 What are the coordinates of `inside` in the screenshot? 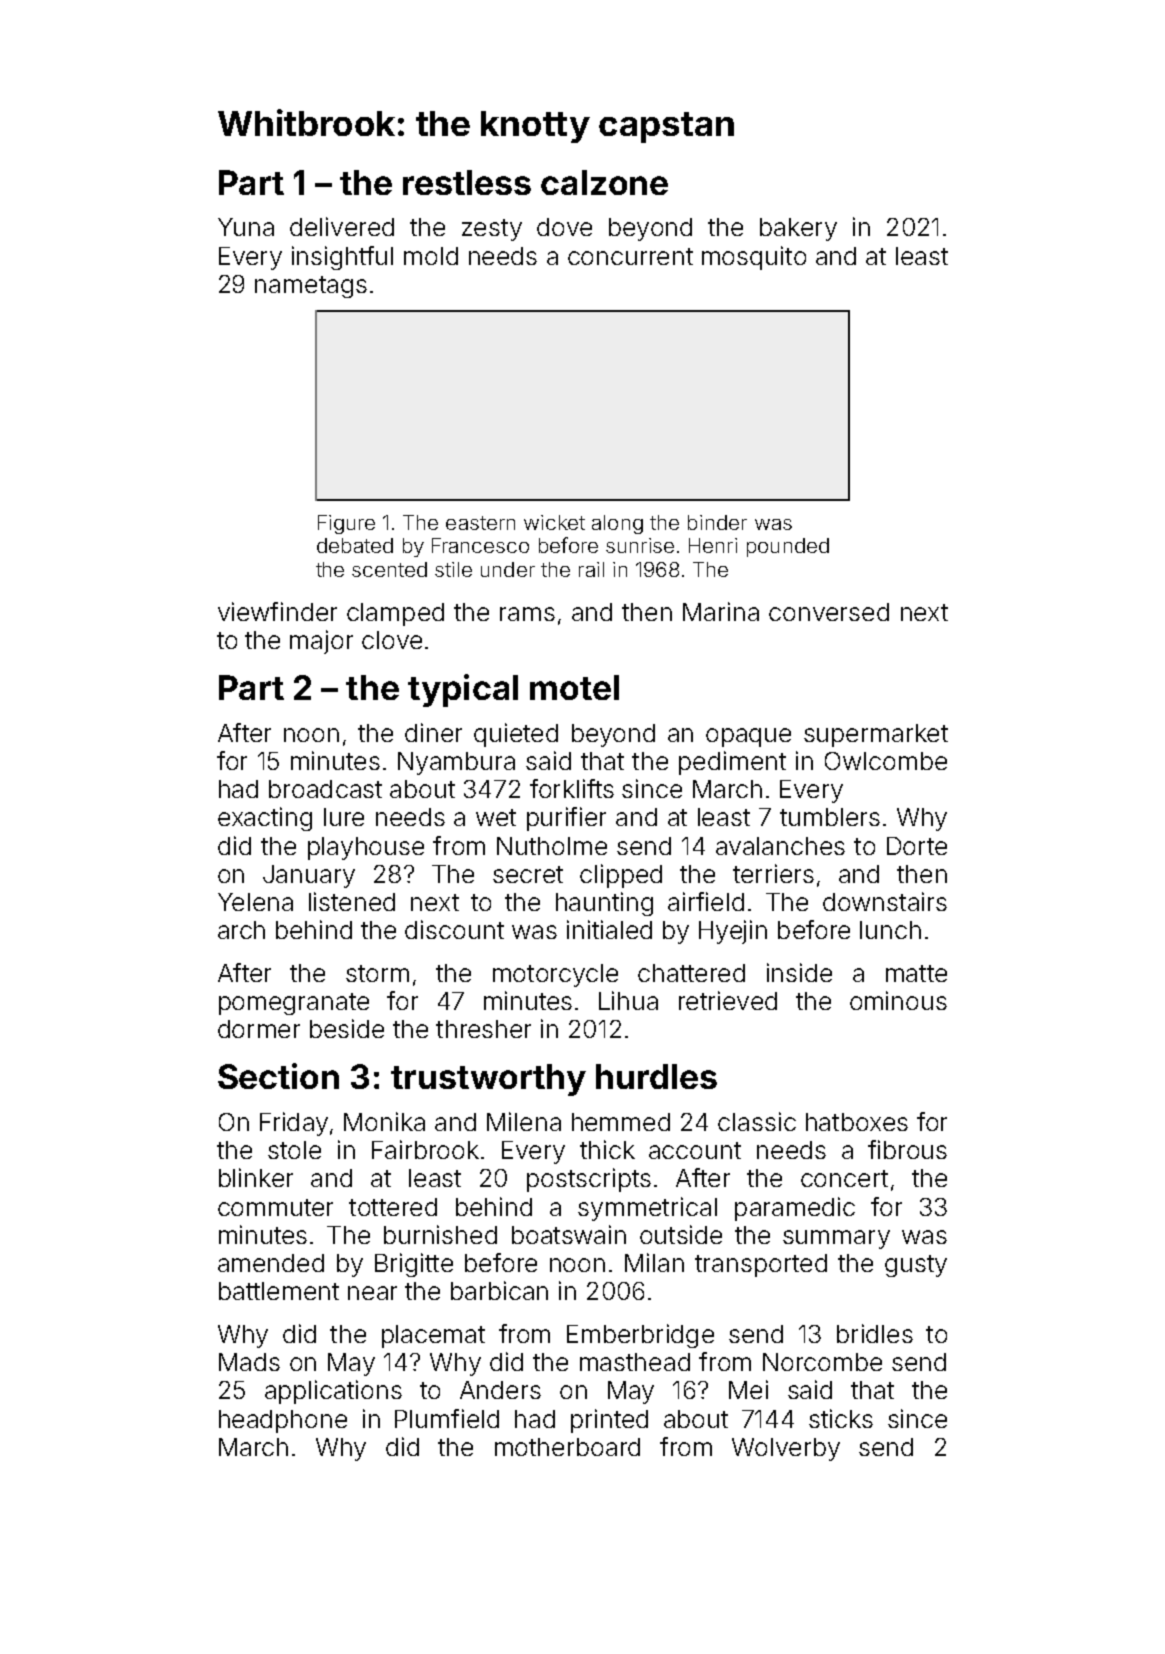 It's located at (799, 972).
